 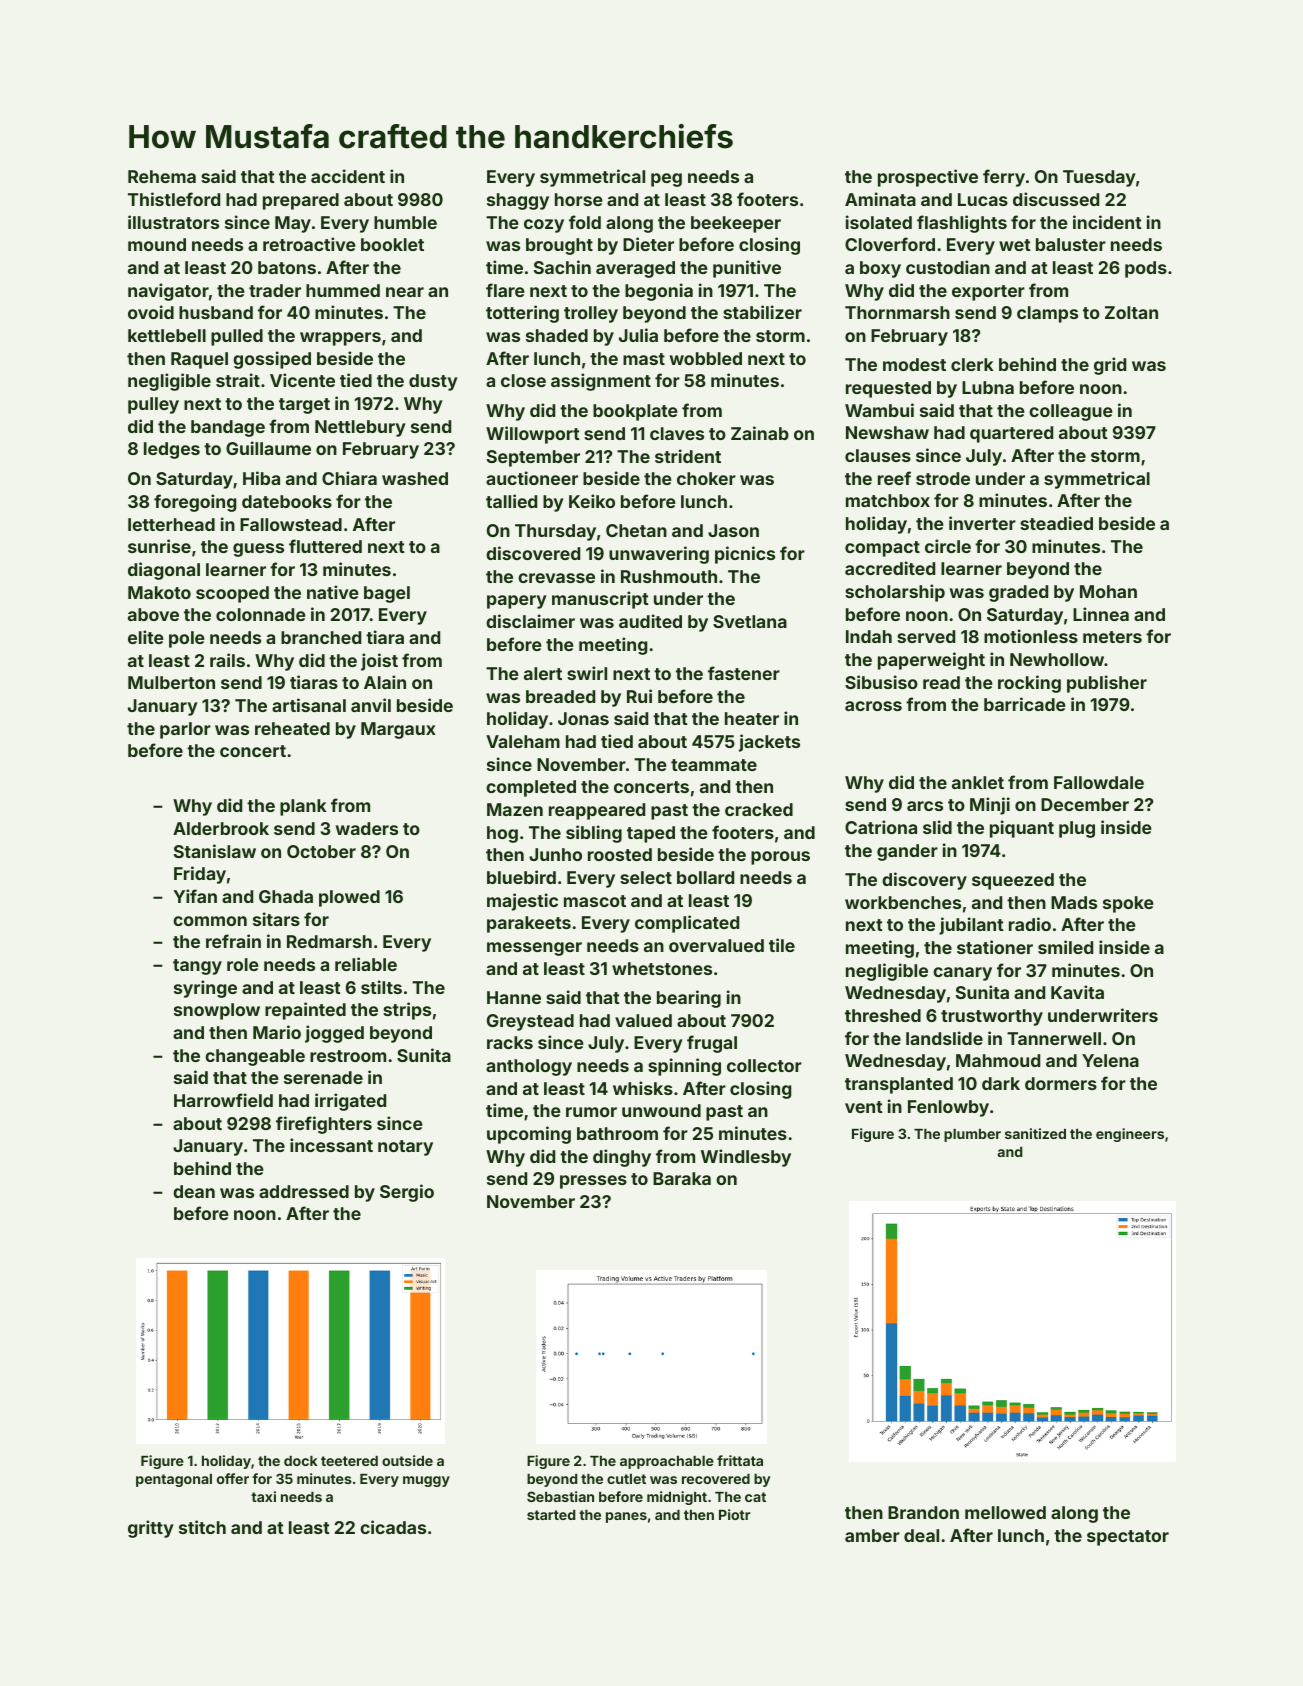 What do you see at coordinates (650, 621) in the image?
I see `audited` at bounding box center [650, 621].
